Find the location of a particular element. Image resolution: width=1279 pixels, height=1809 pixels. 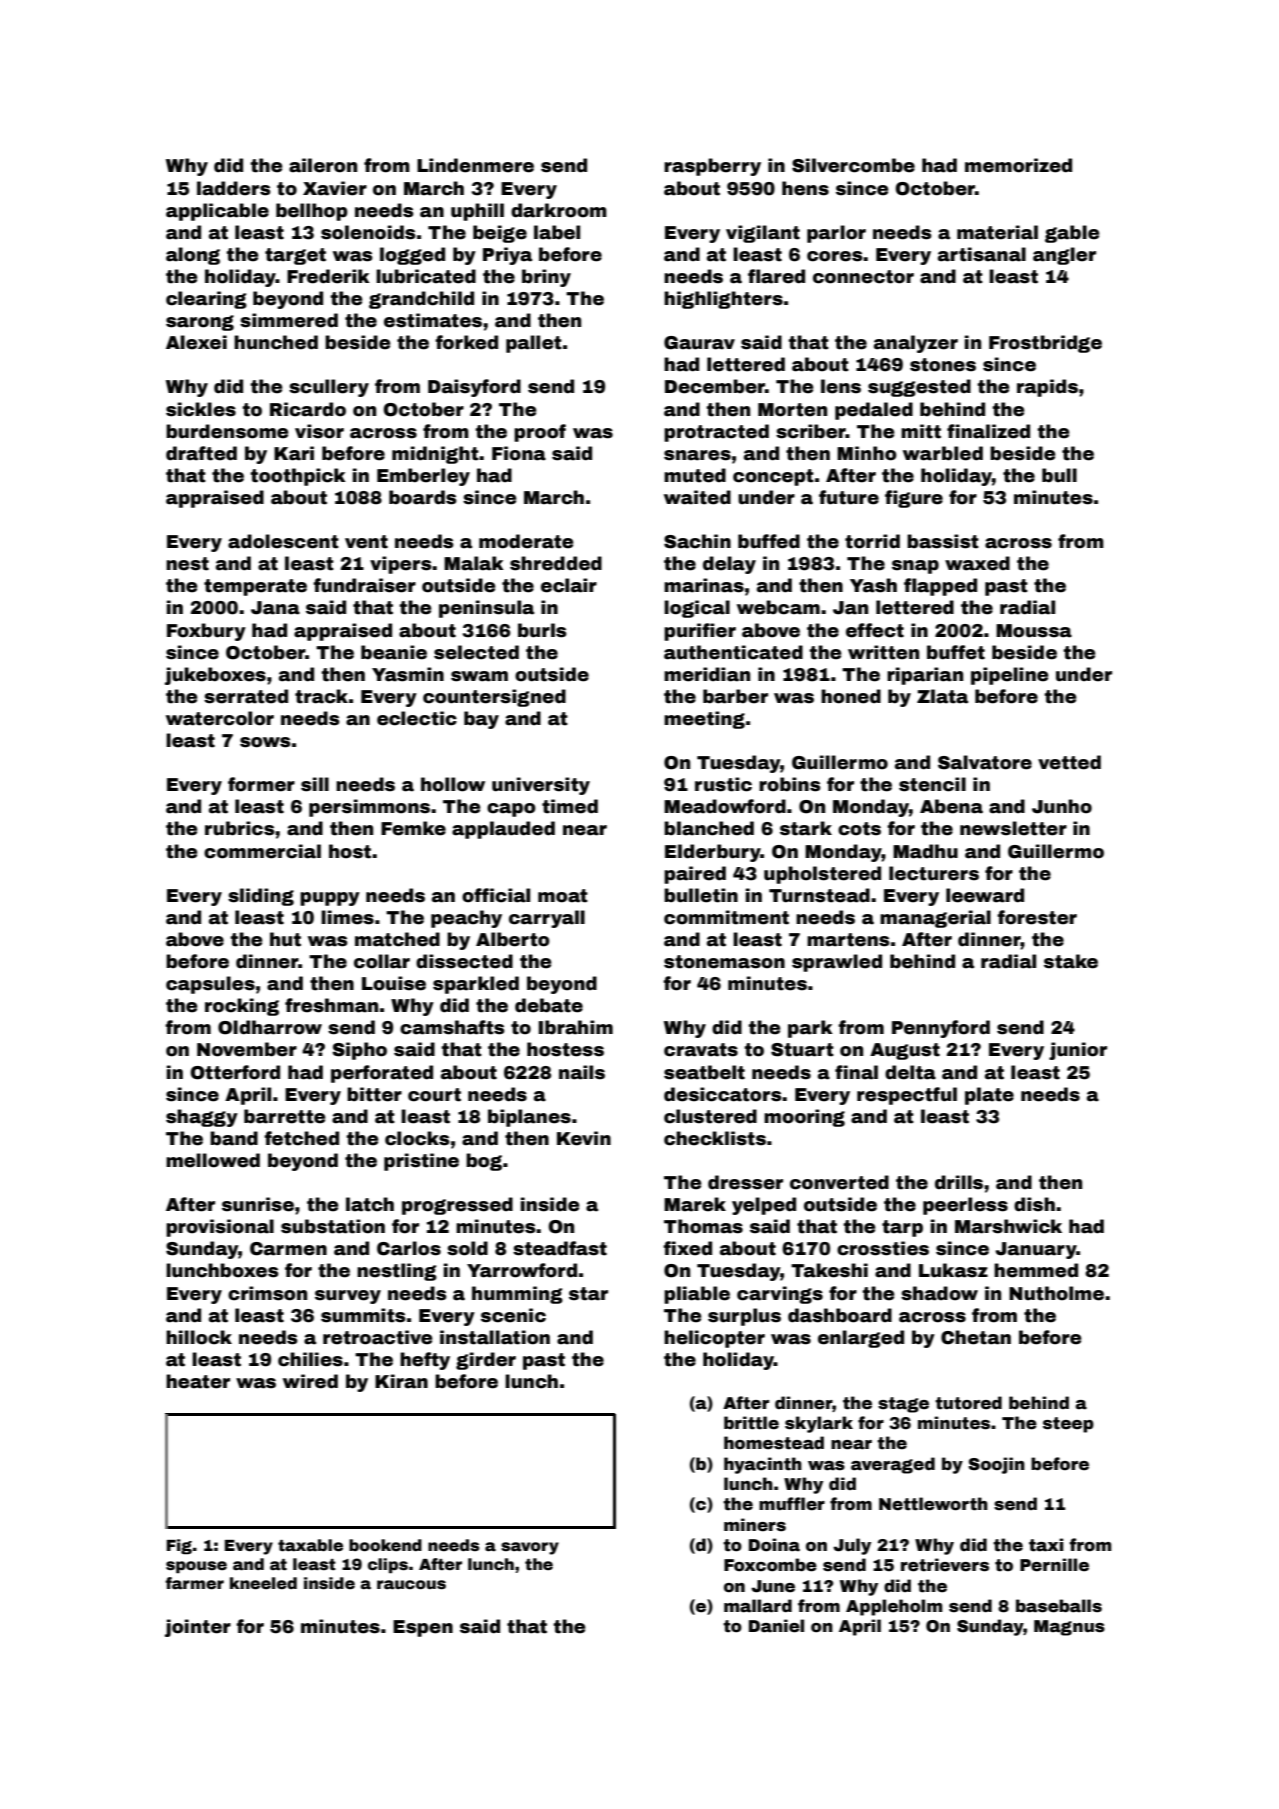

Silvercombe is located at coordinates (853, 165).
